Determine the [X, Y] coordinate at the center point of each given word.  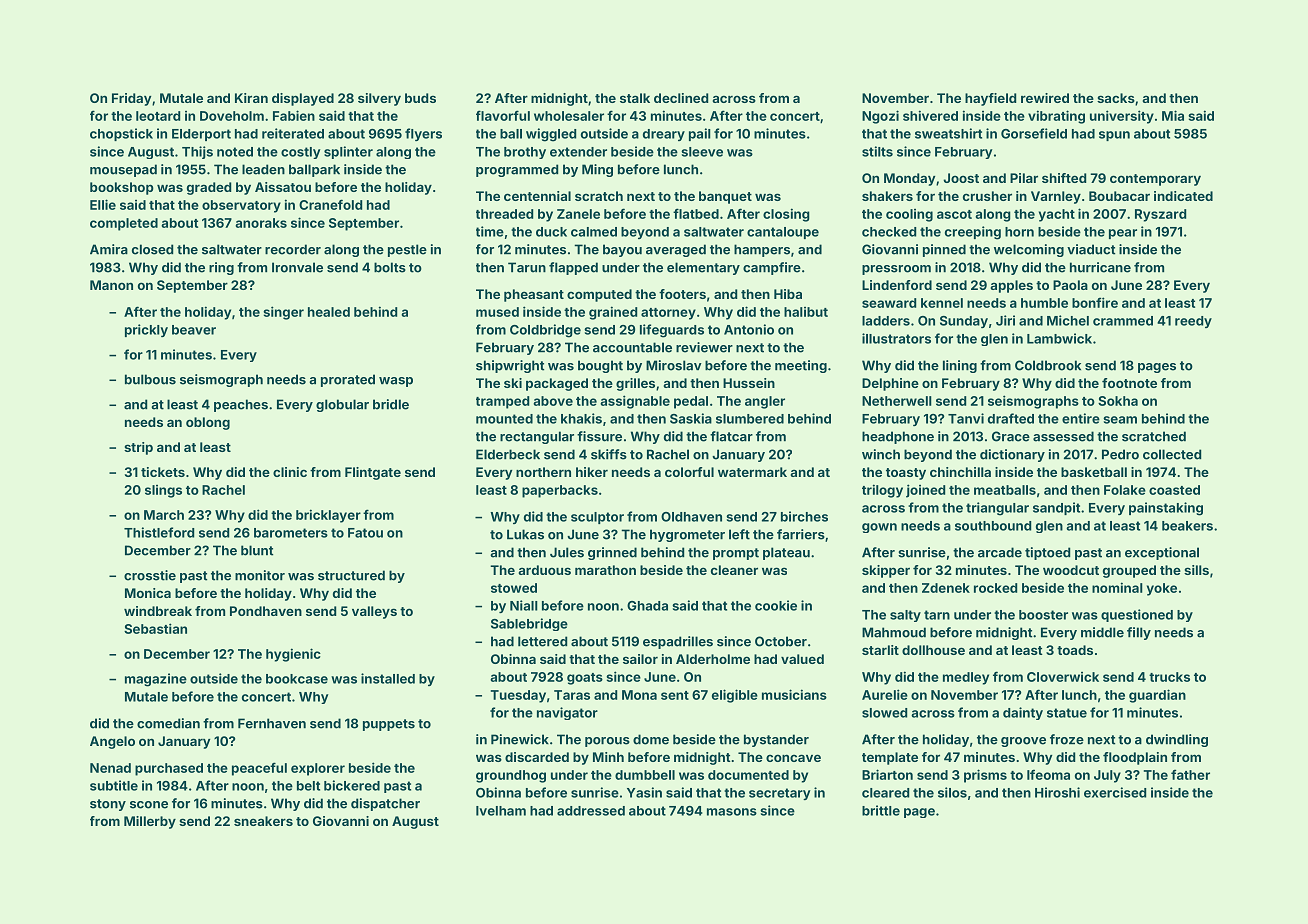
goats [585, 679]
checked [889, 232]
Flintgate [373, 473]
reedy [1193, 322]
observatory [241, 206]
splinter [348, 152]
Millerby [150, 822]
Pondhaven [266, 611]
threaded [504, 214]
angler [765, 402]
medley [966, 678]
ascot [954, 214]
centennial [537, 196]
